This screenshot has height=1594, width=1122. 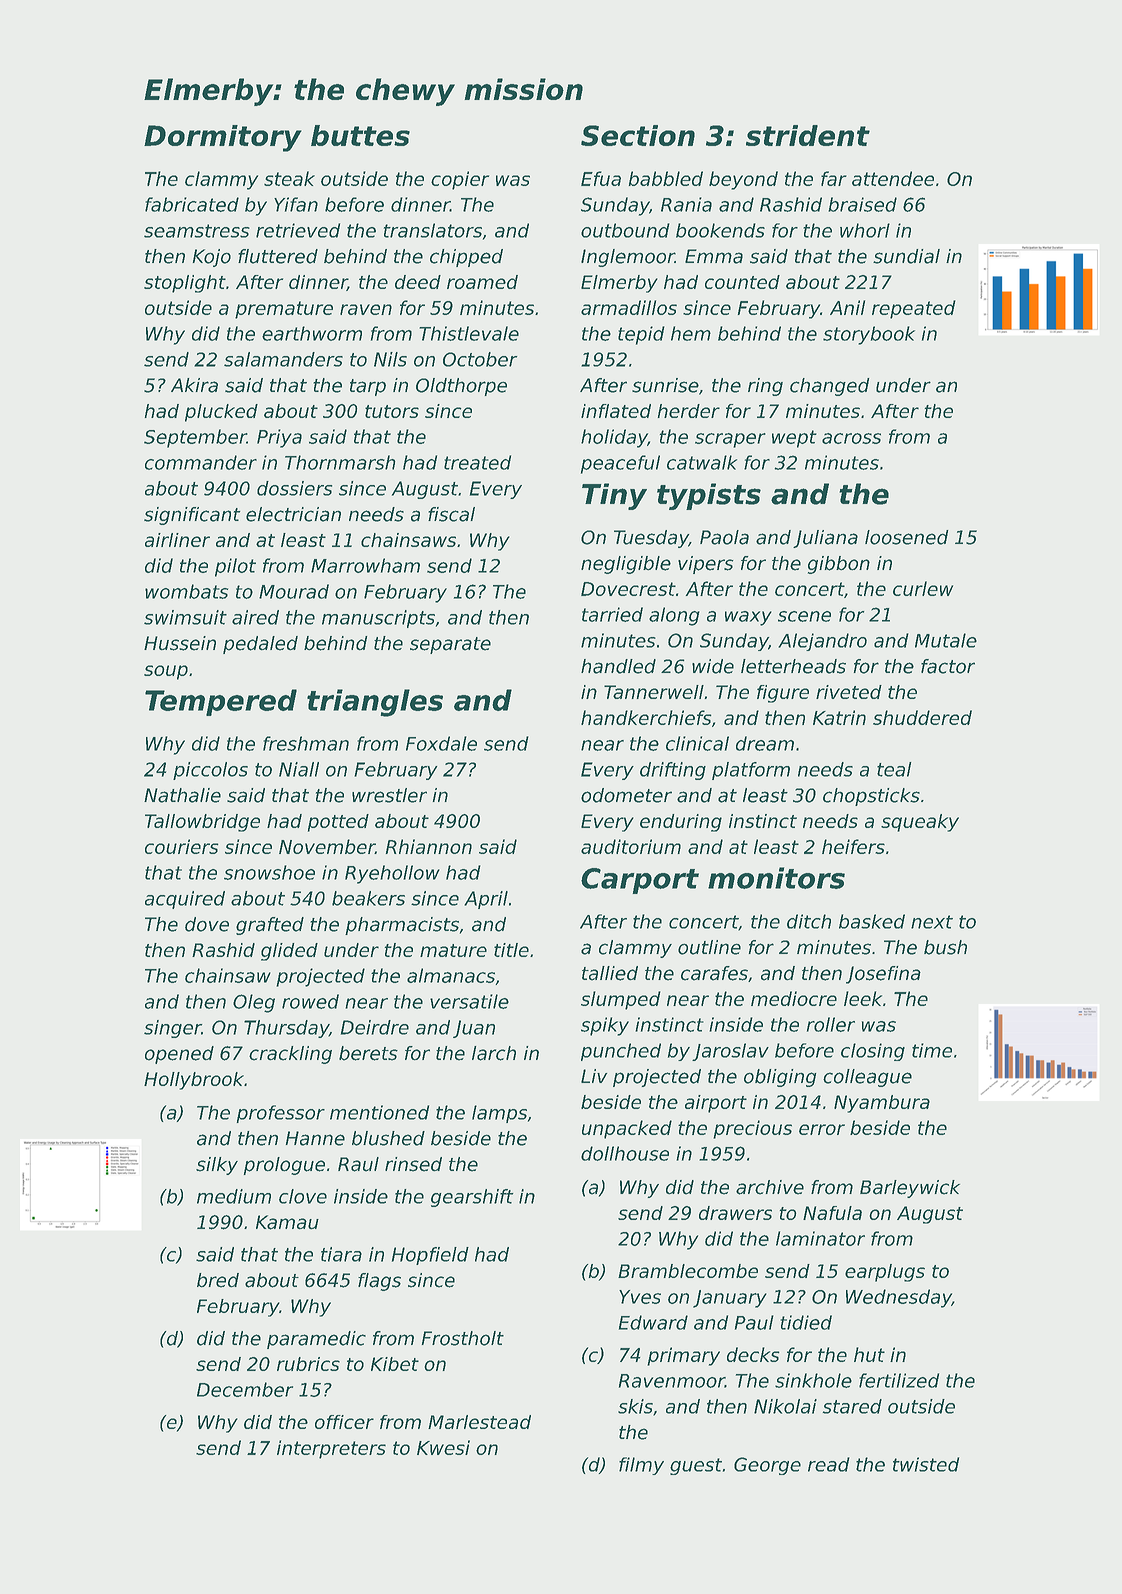 What do you see at coordinates (730, 1052) in the screenshot?
I see `Jaroslav` at bounding box center [730, 1052].
